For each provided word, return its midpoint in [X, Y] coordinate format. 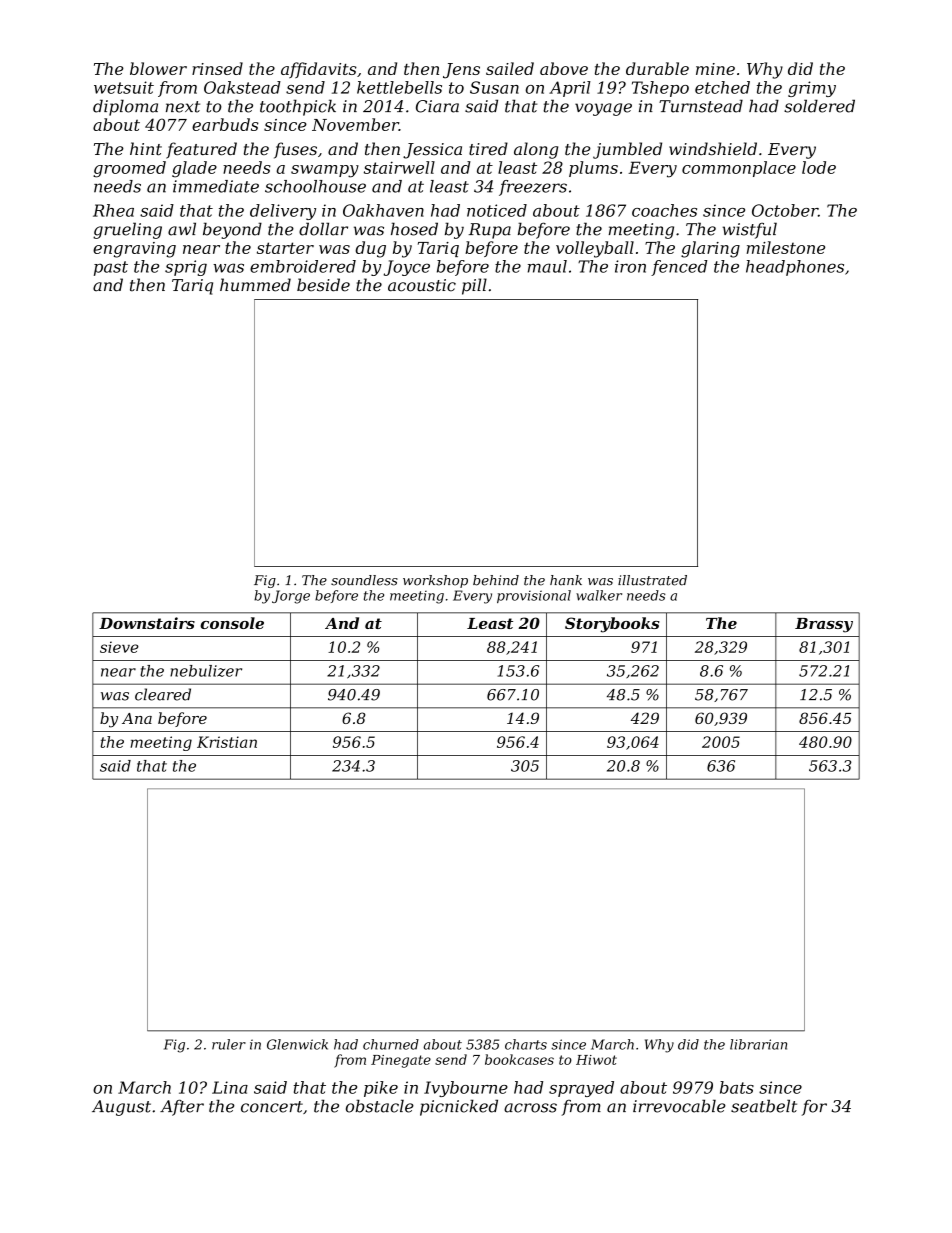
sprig [186, 268]
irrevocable [679, 1106]
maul [547, 266]
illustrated [652, 580]
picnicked [459, 1107]
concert [272, 1107]
